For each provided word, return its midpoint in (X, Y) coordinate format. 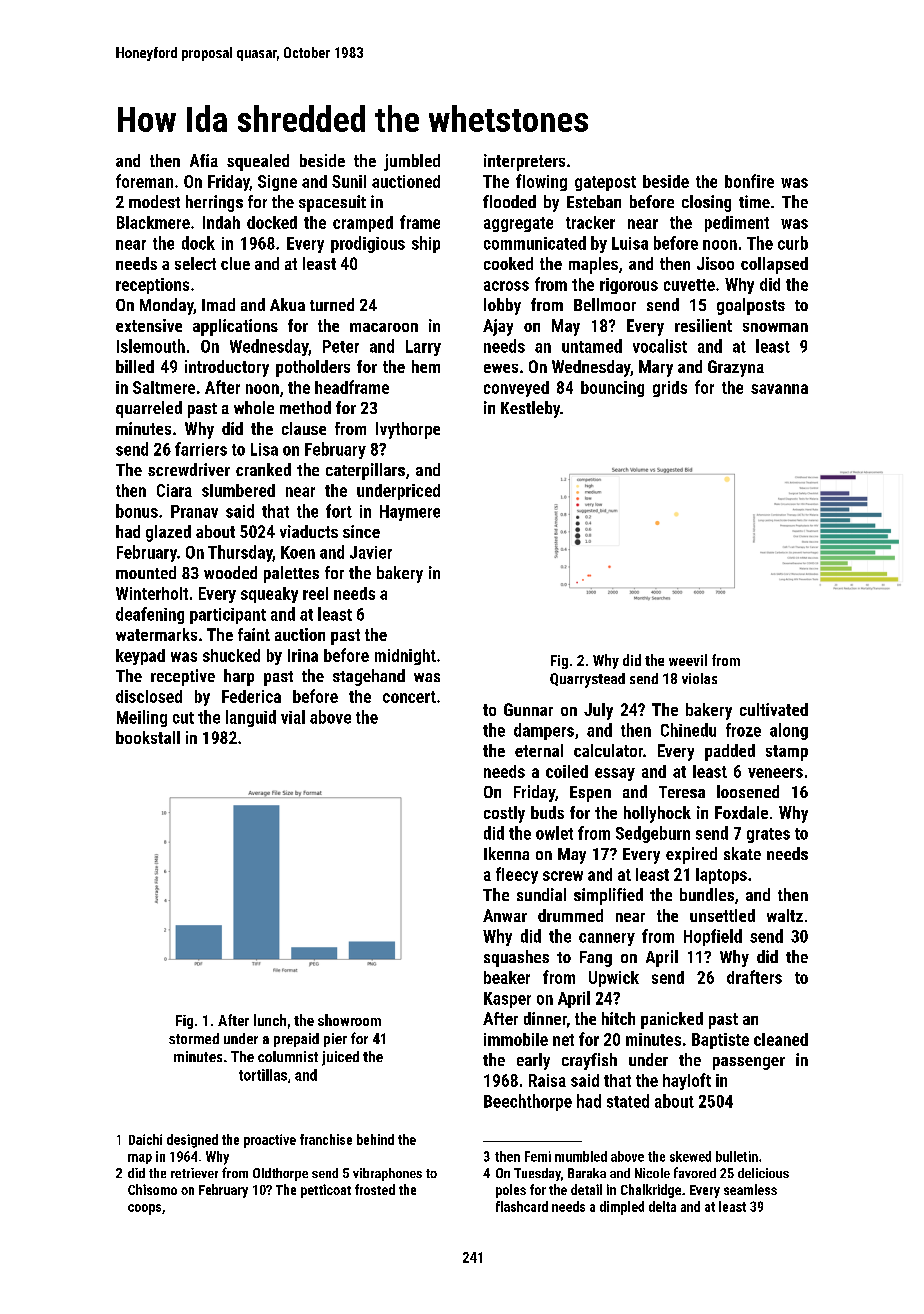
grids (670, 389)
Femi (538, 1156)
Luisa (630, 243)
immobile (516, 1039)
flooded (509, 201)
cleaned (781, 1039)
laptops (721, 876)
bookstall (148, 737)
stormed (194, 1038)
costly (504, 814)
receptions (152, 286)
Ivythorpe (408, 430)
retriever (194, 1173)
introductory (227, 368)
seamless (750, 1189)
